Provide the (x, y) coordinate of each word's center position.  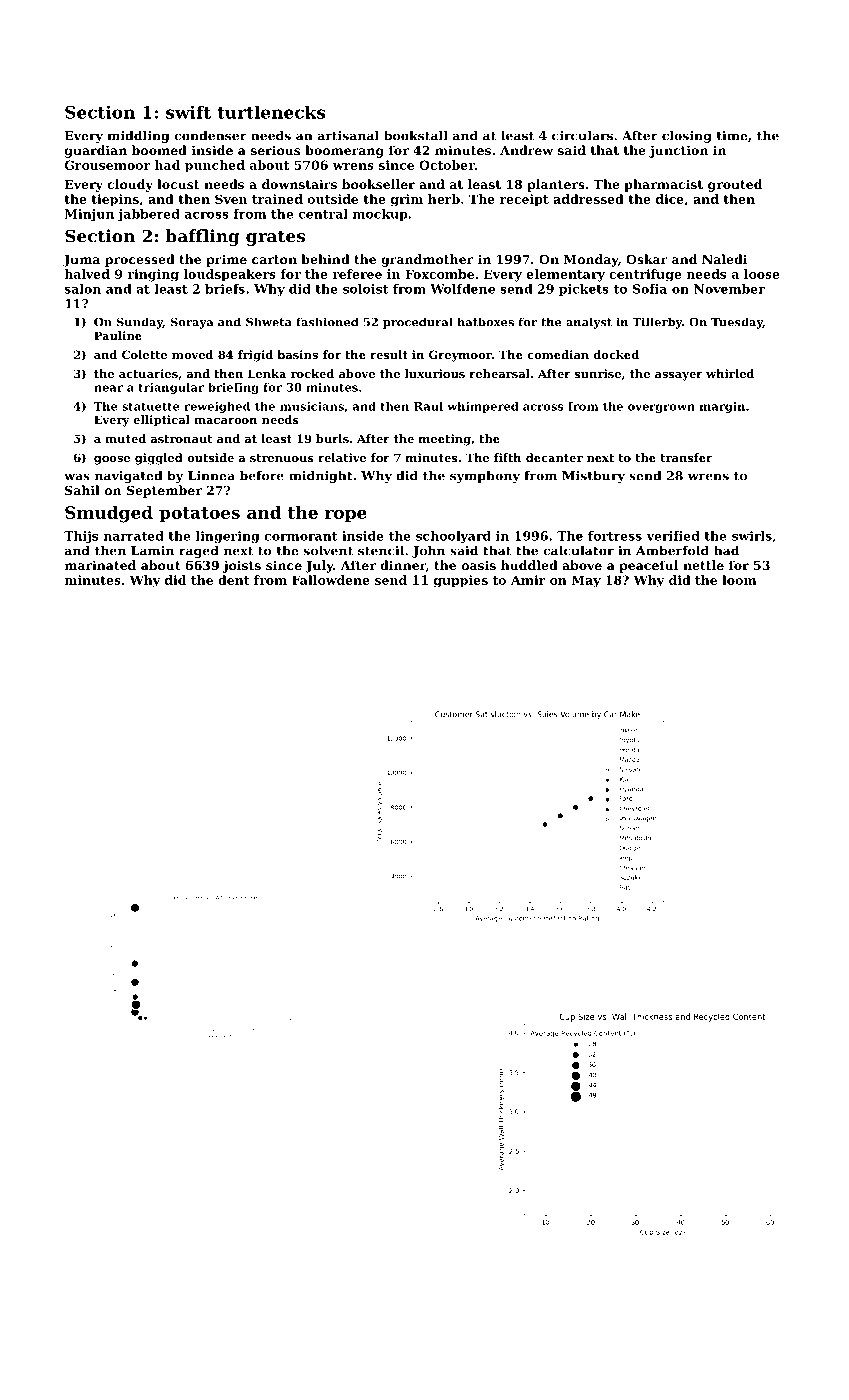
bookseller (378, 184)
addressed (588, 199)
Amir (528, 580)
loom (739, 580)
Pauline (118, 335)
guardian (96, 151)
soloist (365, 289)
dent (234, 580)
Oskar (647, 259)
